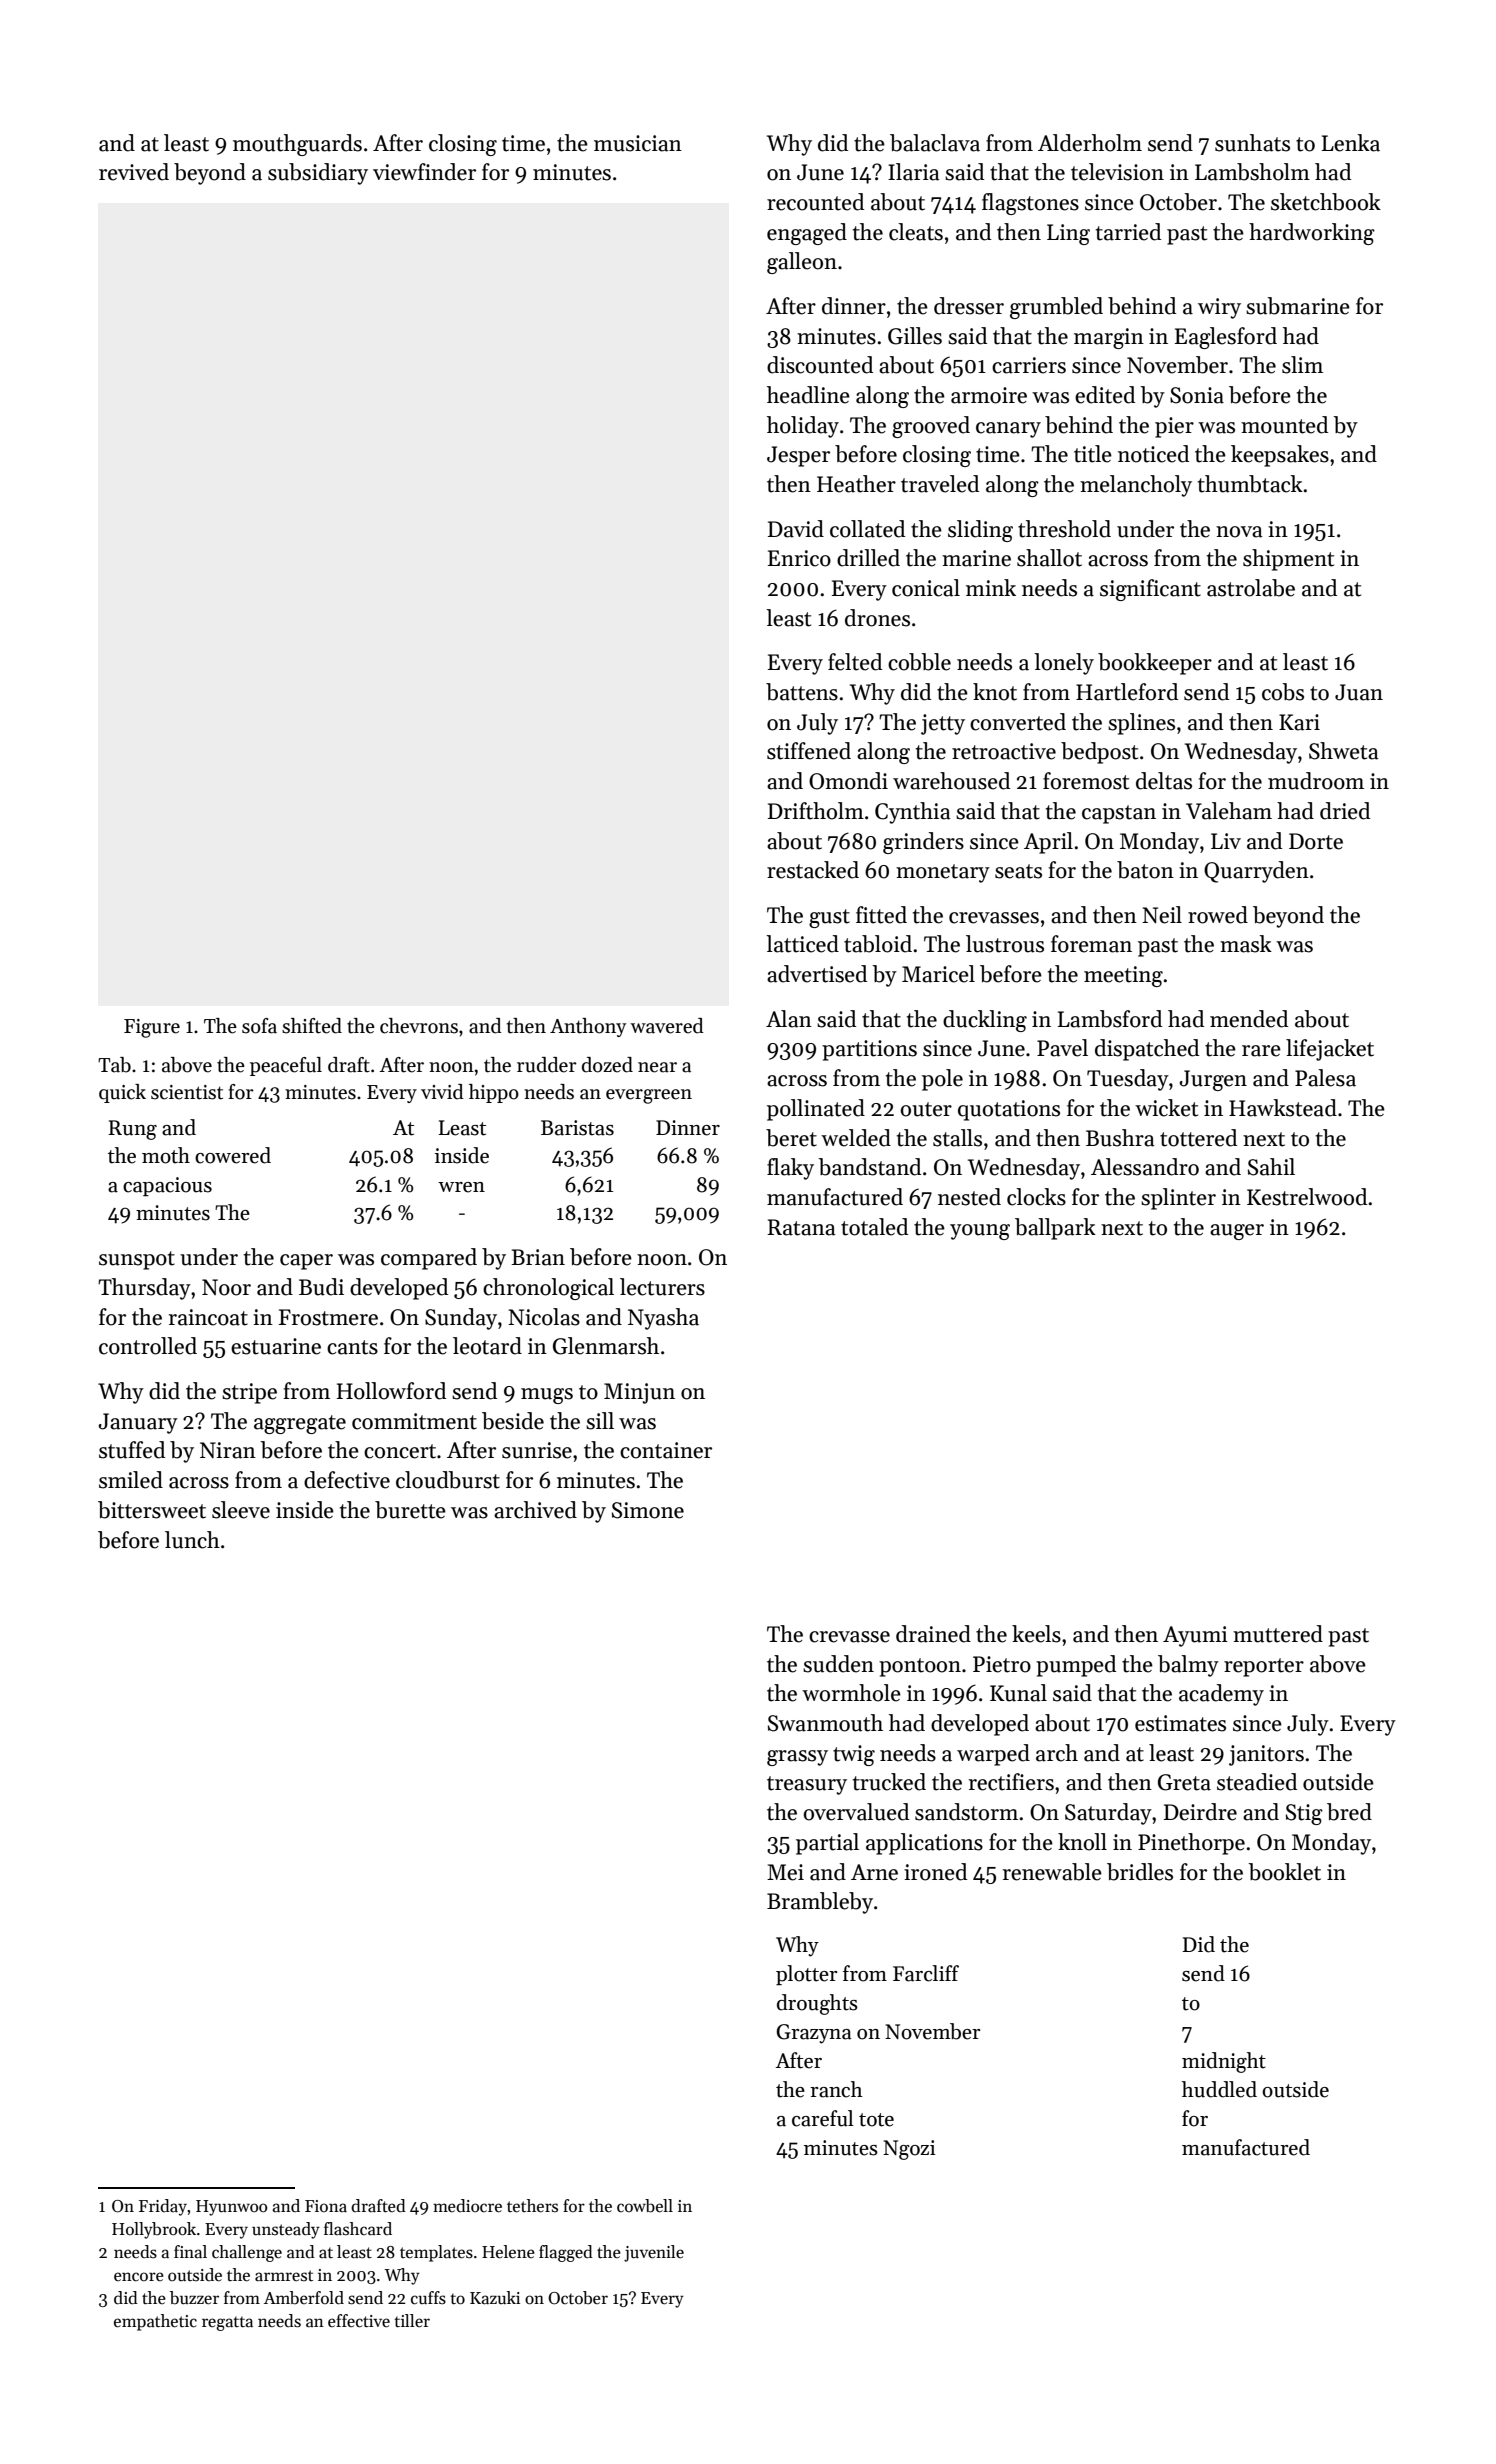 Image resolution: width=1496 pixels, height=2464 pixels. I want to click on balaclava, so click(935, 143).
